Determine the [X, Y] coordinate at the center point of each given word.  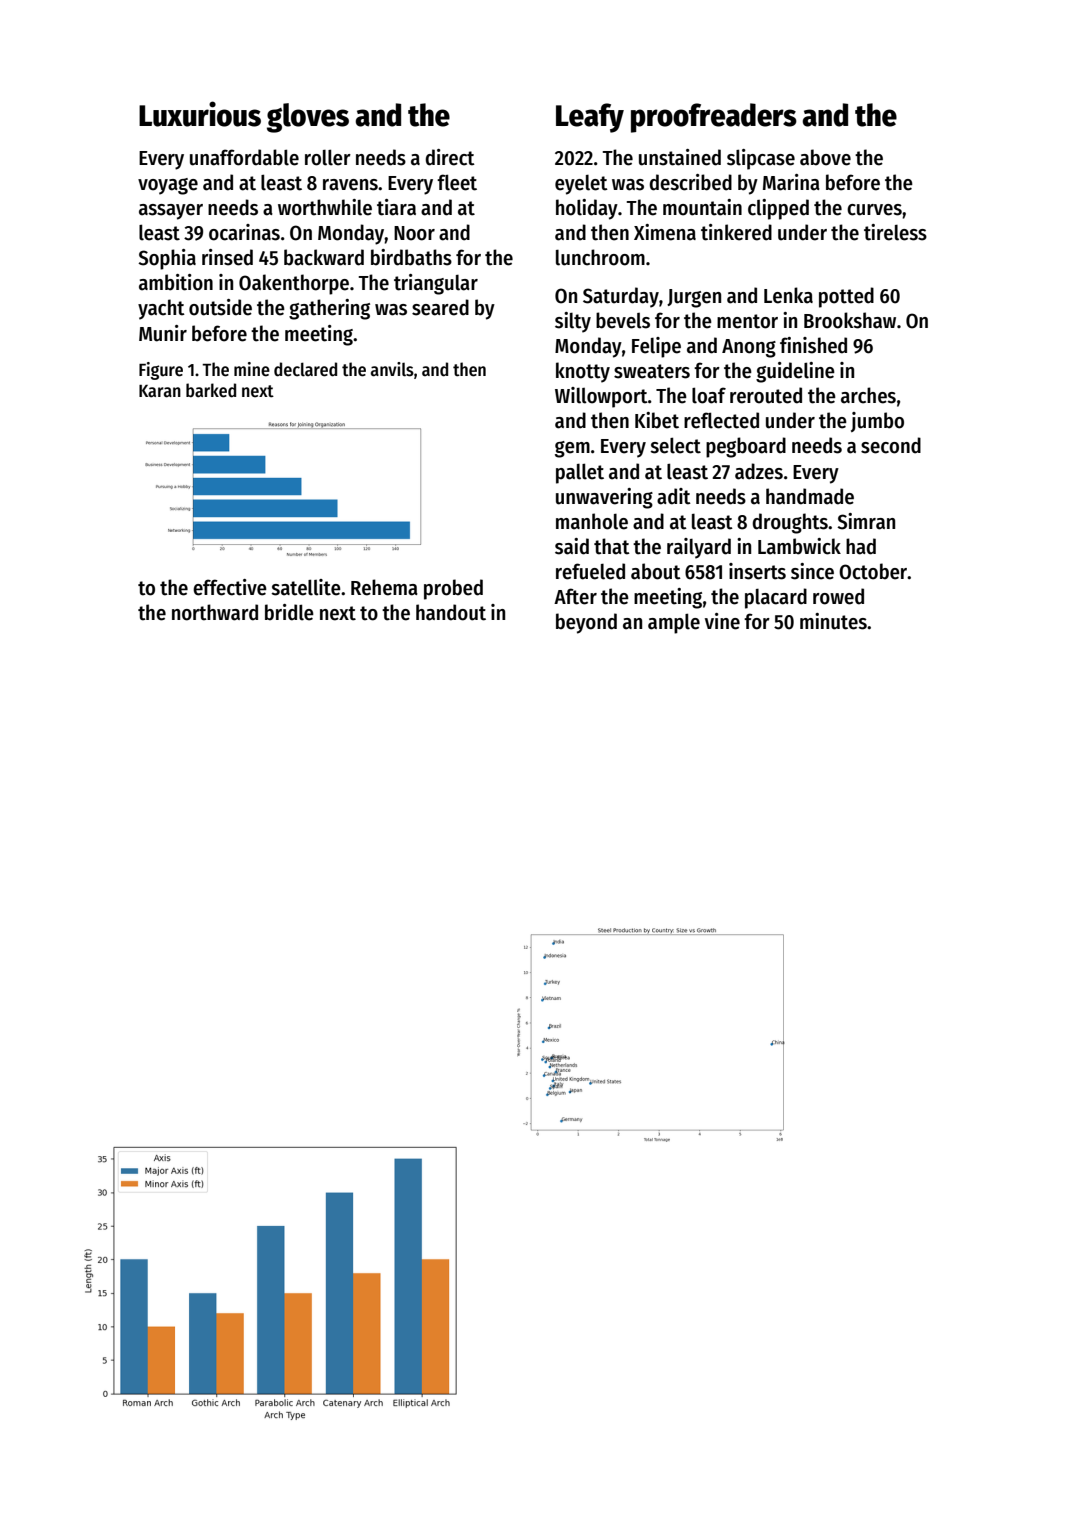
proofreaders [714, 118]
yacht [161, 309]
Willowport [601, 397]
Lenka [788, 295]
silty [573, 322]
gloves [308, 118]
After [575, 596]
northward [215, 612]
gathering [329, 309]
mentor [747, 321]
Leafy [590, 118]
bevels [623, 320]
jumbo [877, 422]
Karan [160, 391]
